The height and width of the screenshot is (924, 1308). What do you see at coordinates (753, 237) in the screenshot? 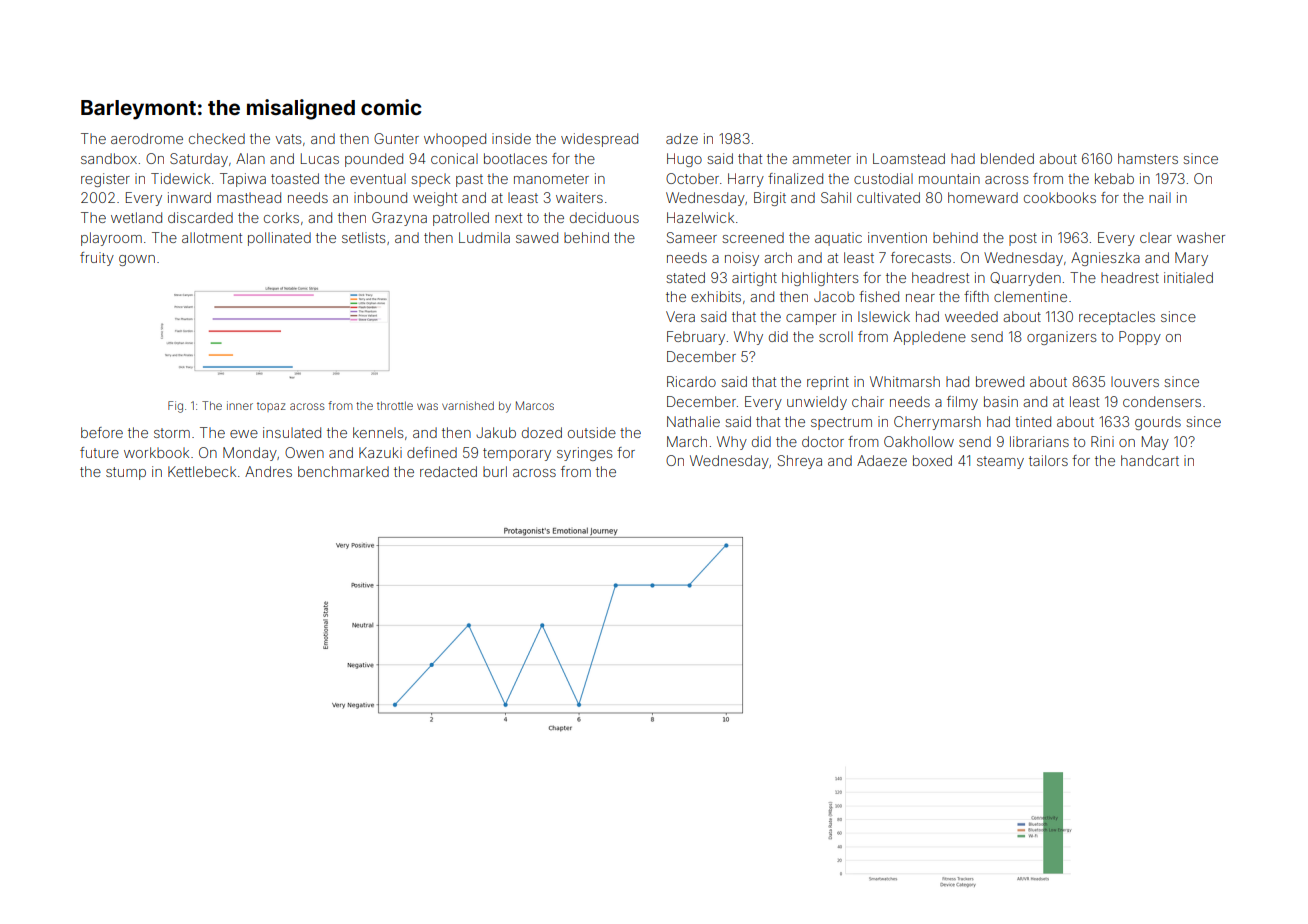
I see `screened` at bounding box center [753, 237].
